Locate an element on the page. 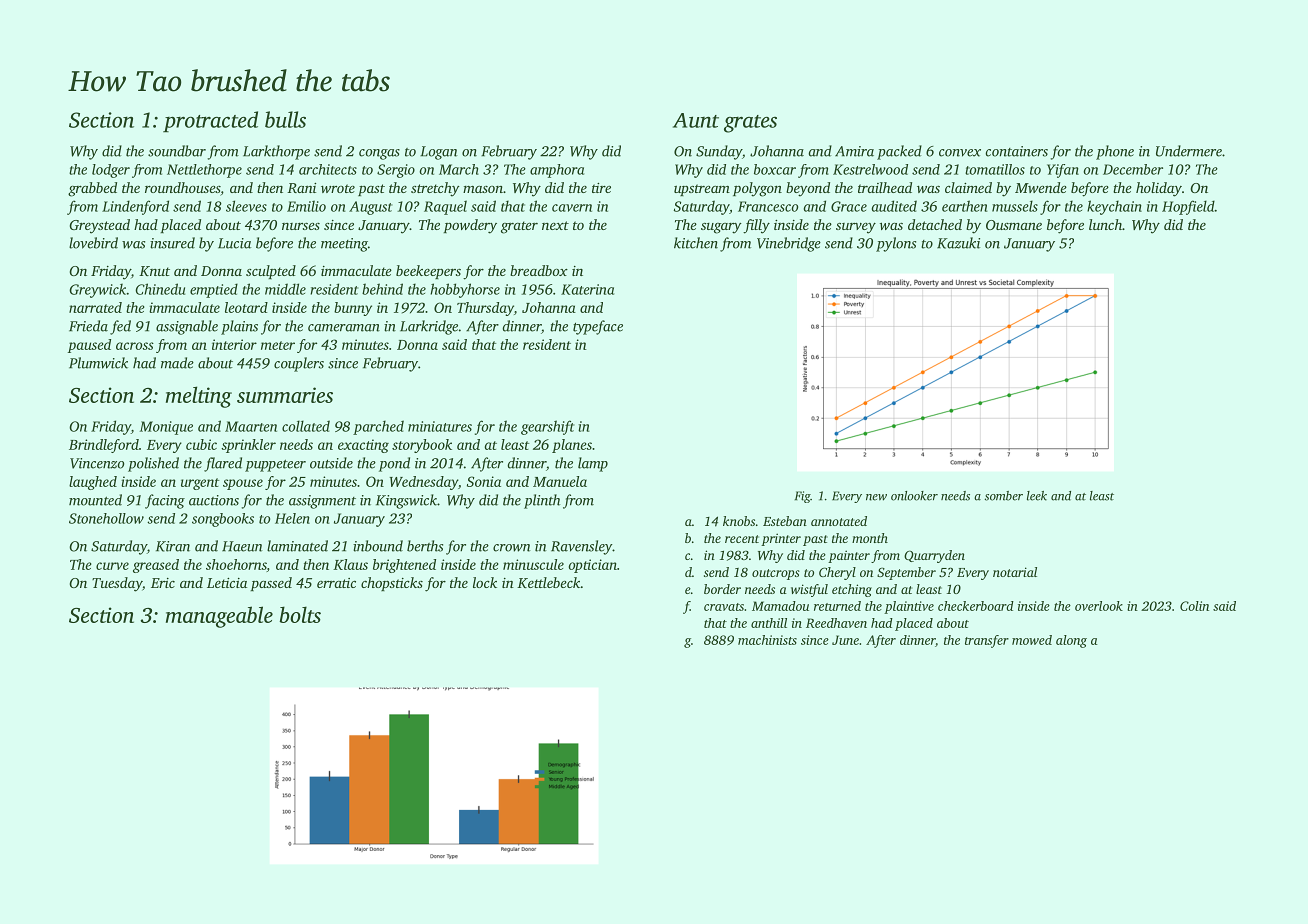  soundbar is located at coordinates (177, 151).
